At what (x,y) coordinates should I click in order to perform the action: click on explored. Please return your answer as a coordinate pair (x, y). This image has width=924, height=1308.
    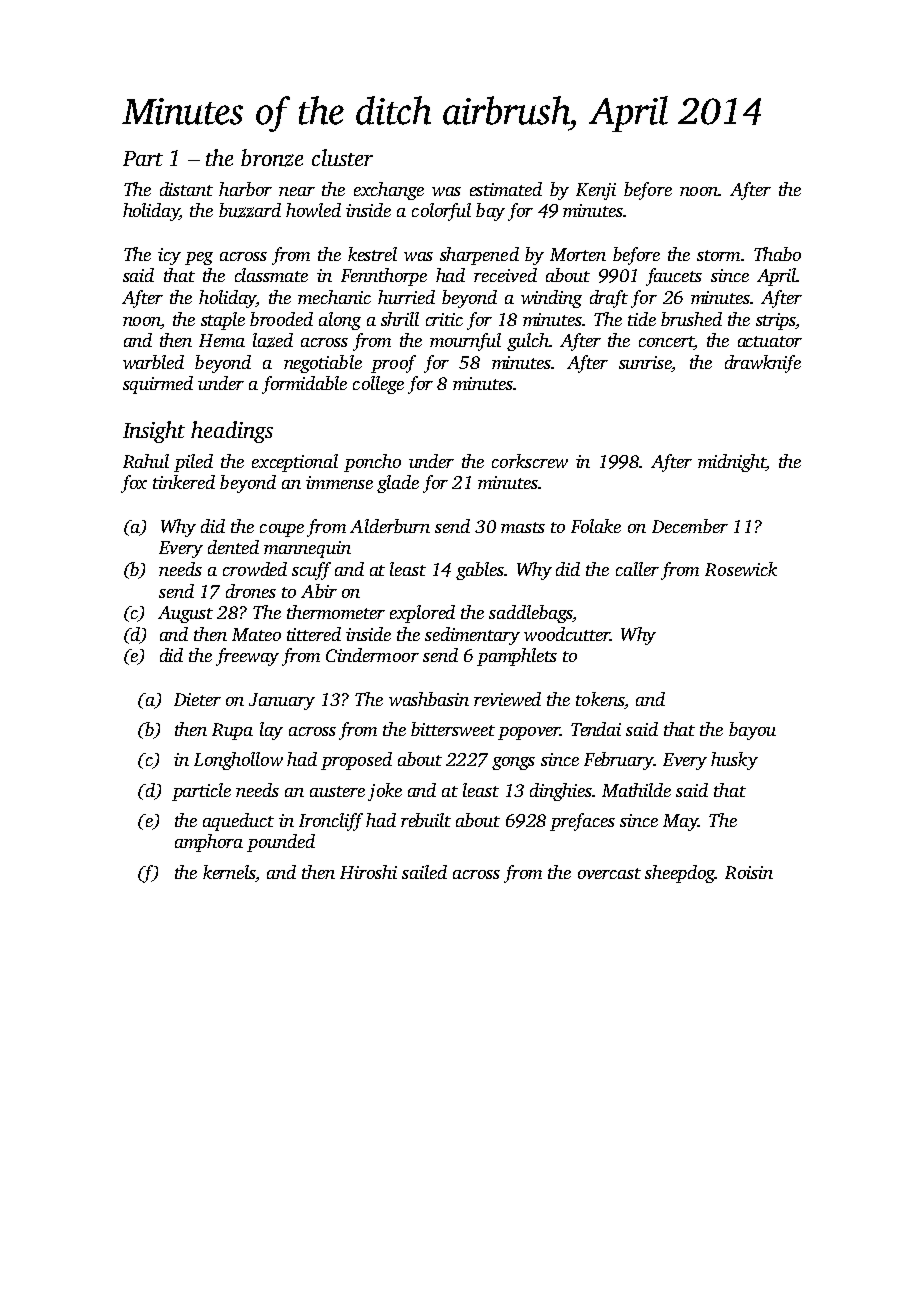
    Looking at the image, I should click on (422, 614).
